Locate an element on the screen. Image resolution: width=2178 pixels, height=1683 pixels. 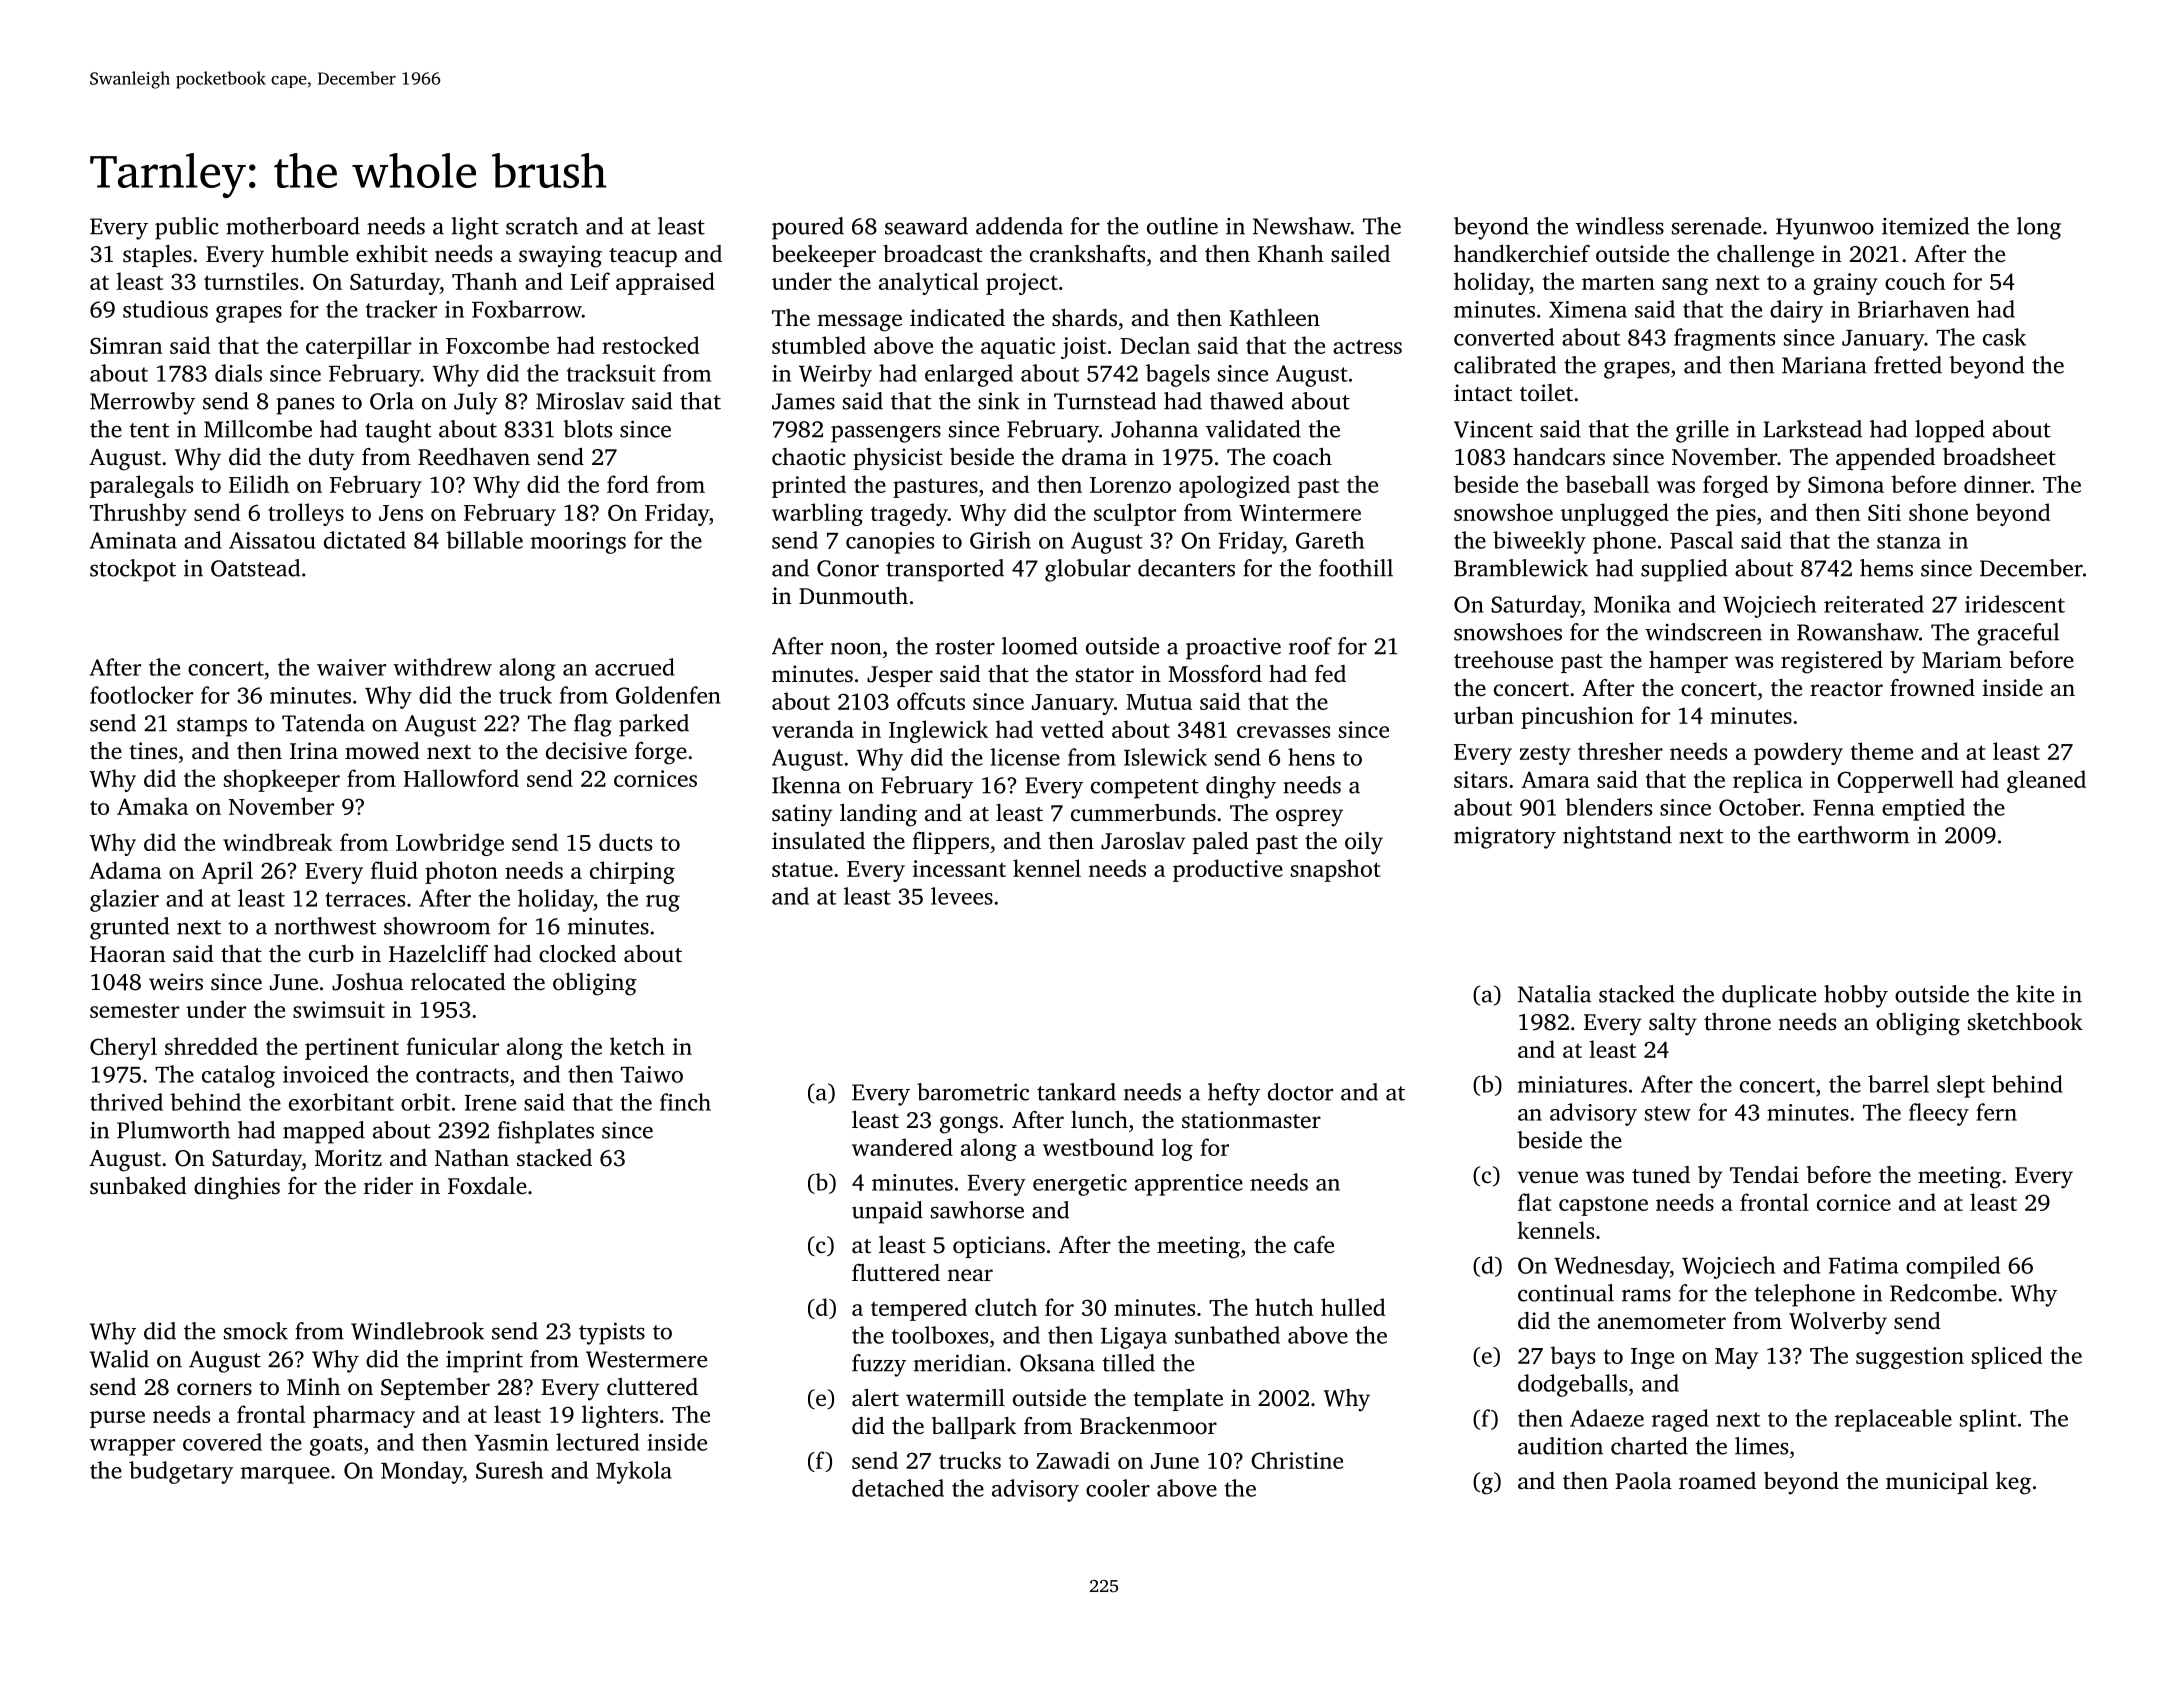
emptied is located at coordinates (1923, 809).
